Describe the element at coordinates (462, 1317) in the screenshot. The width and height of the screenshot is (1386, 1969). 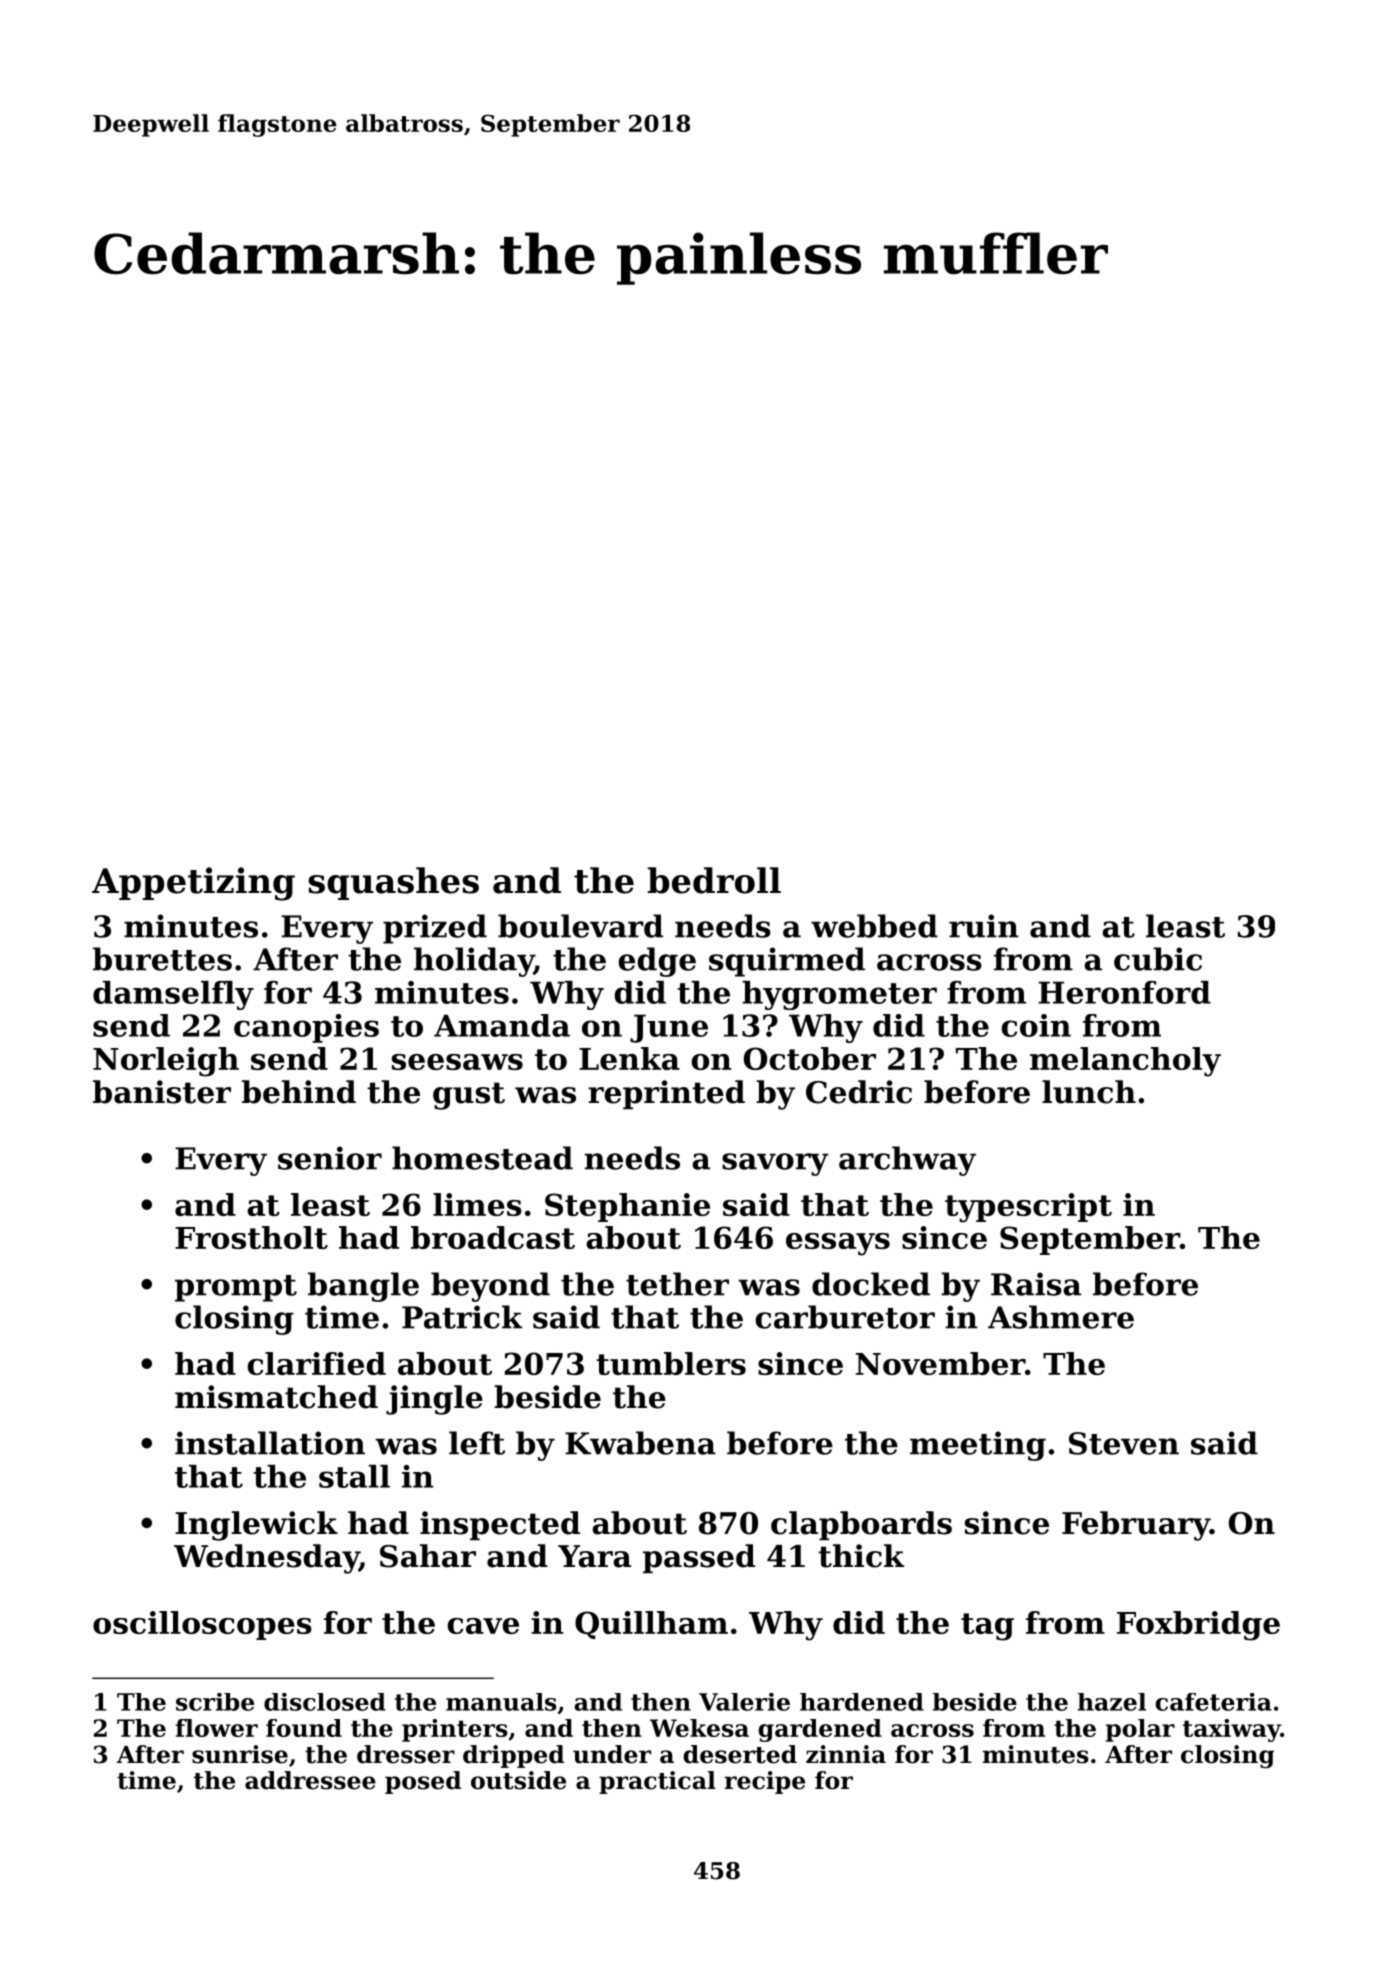
I see `Patrick` at that location.
